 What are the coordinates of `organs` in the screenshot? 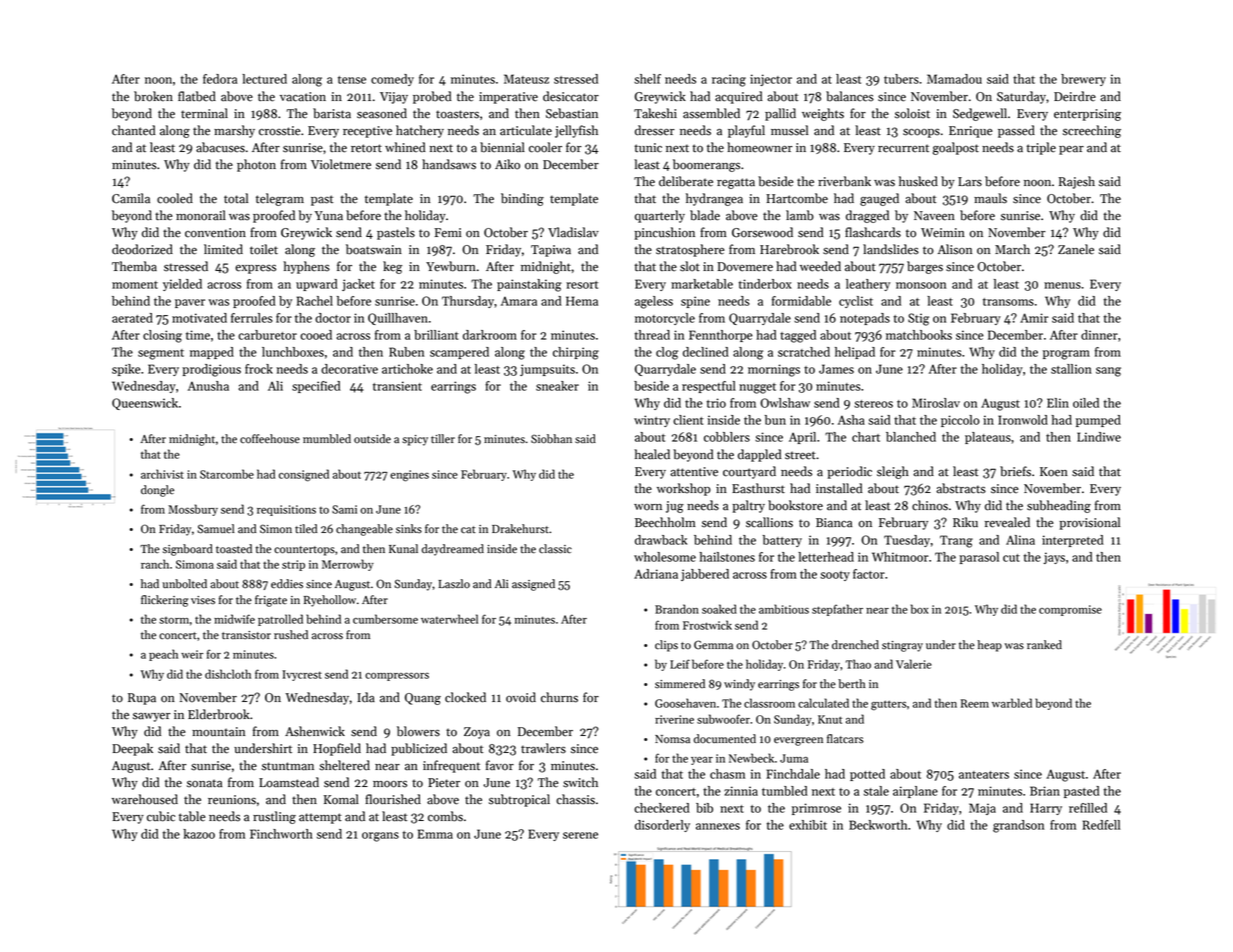 It's located at (380, 837).
